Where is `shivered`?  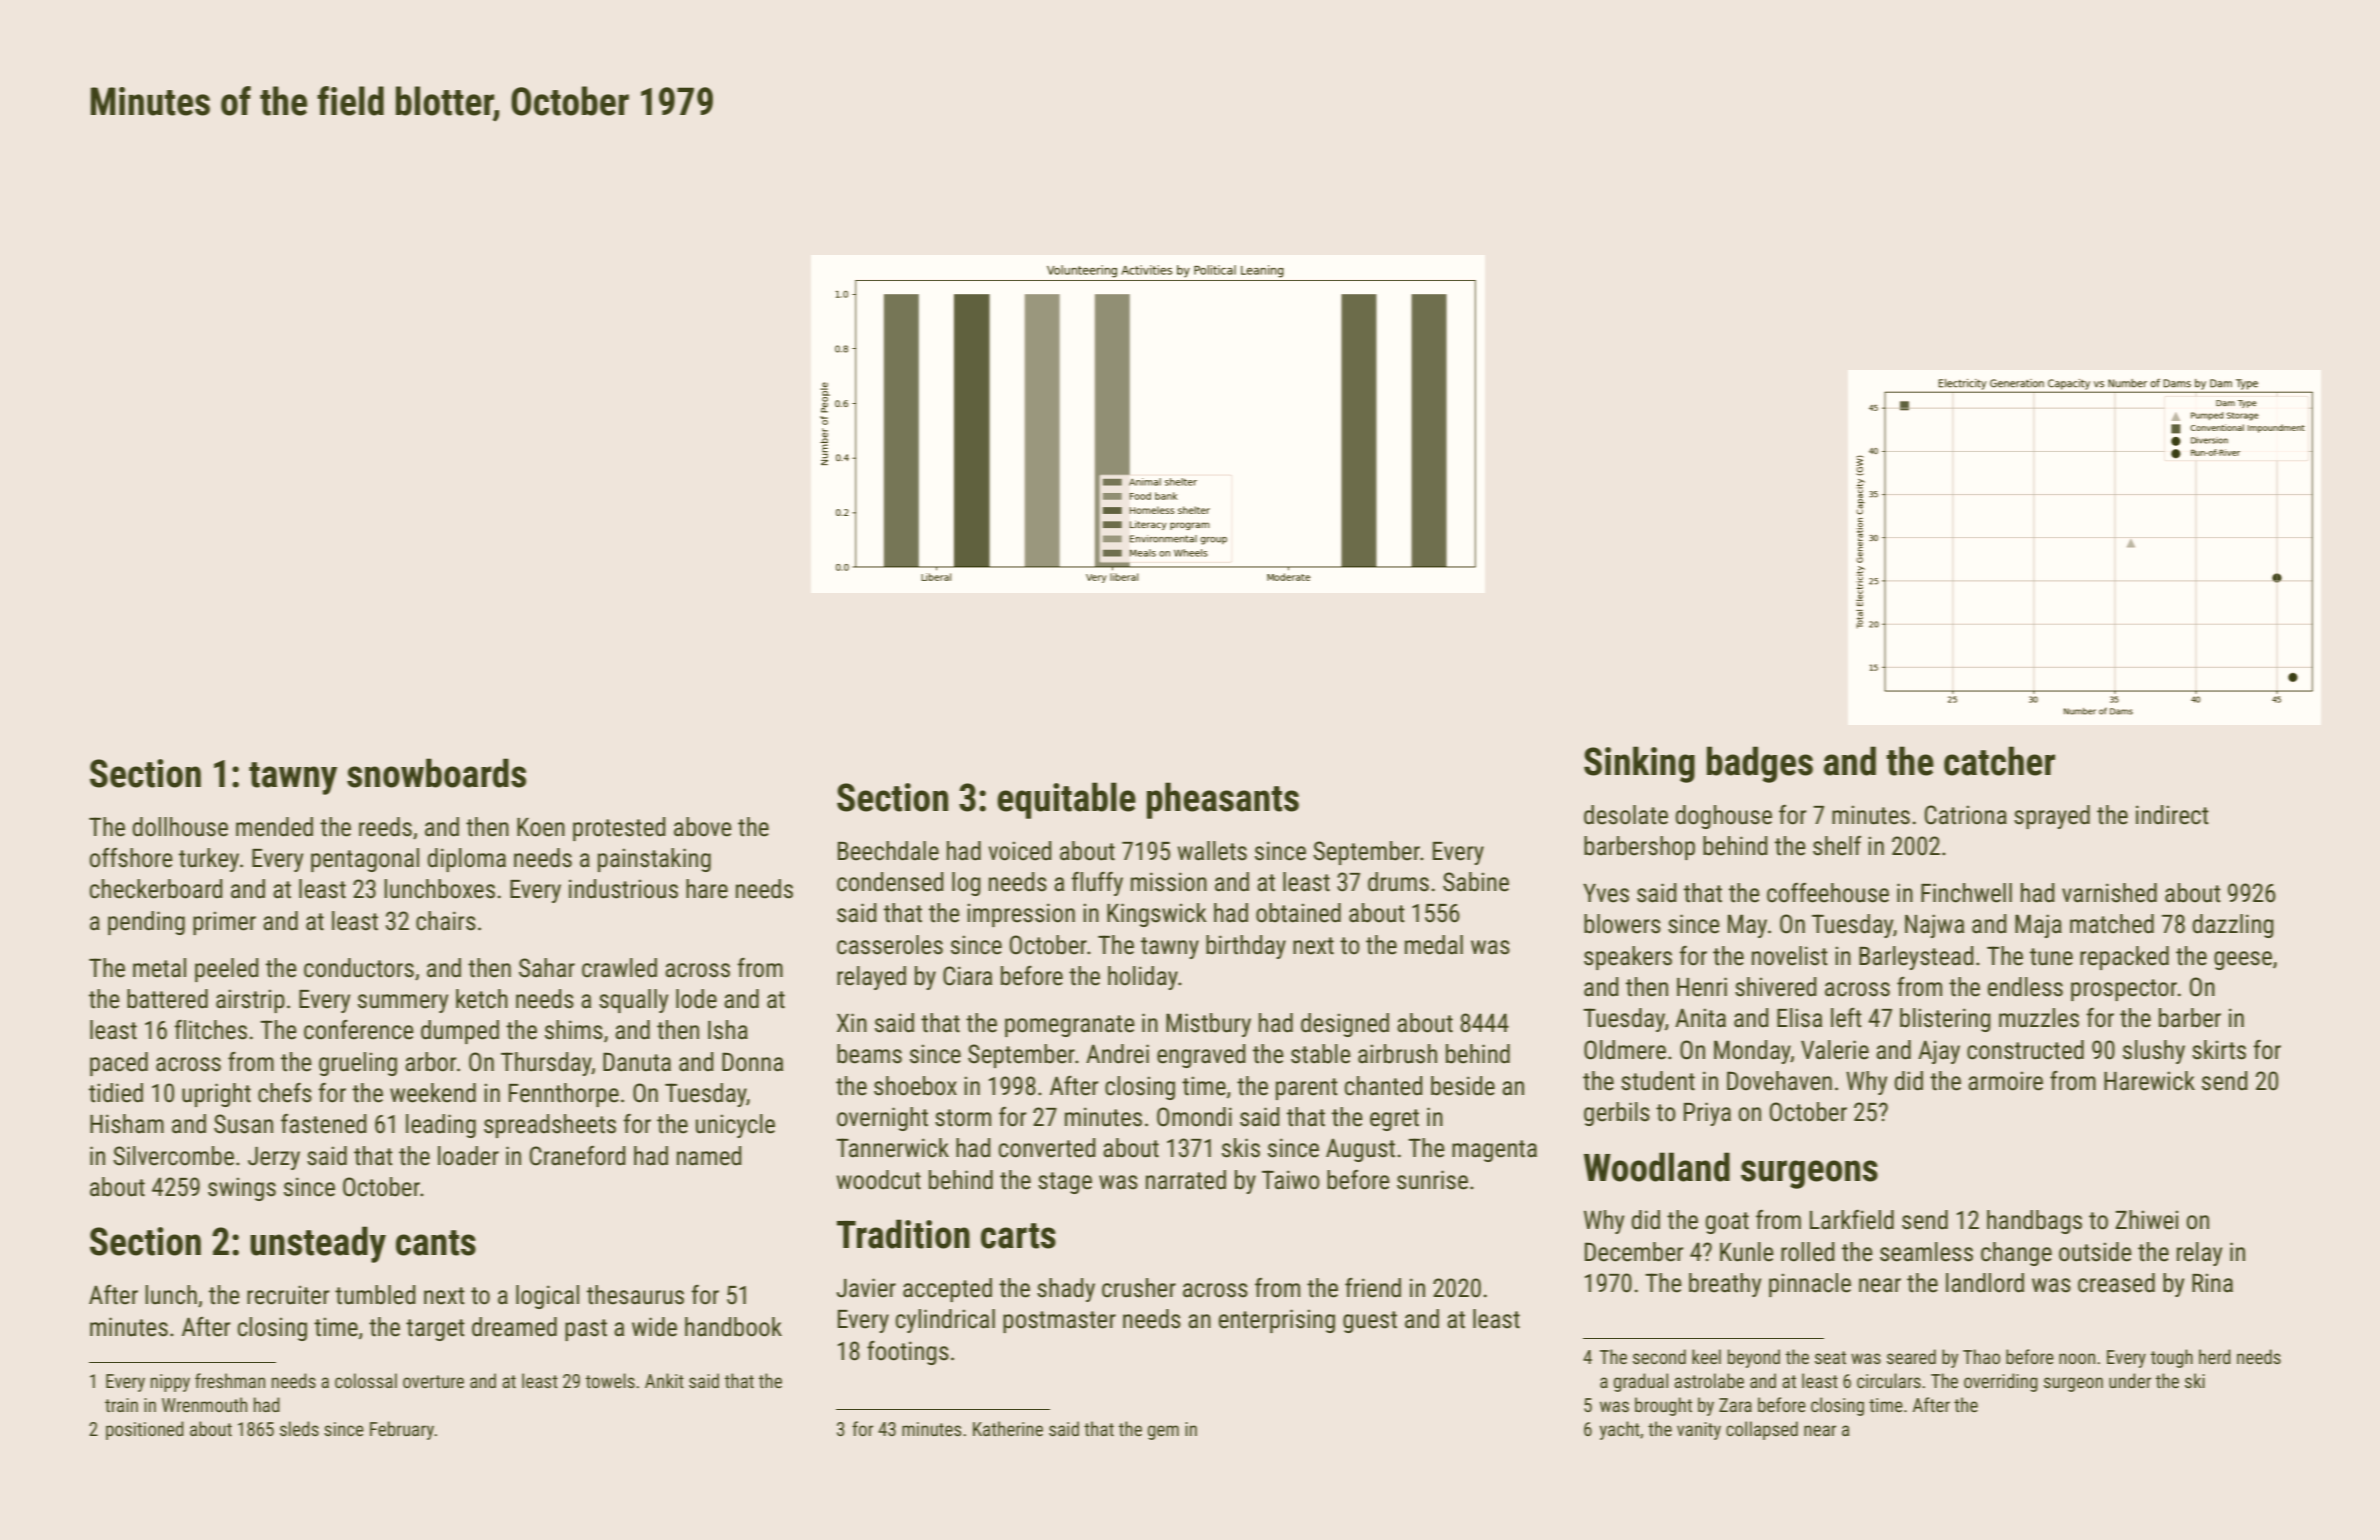 shivered is located at coordinates (1775, 987).
